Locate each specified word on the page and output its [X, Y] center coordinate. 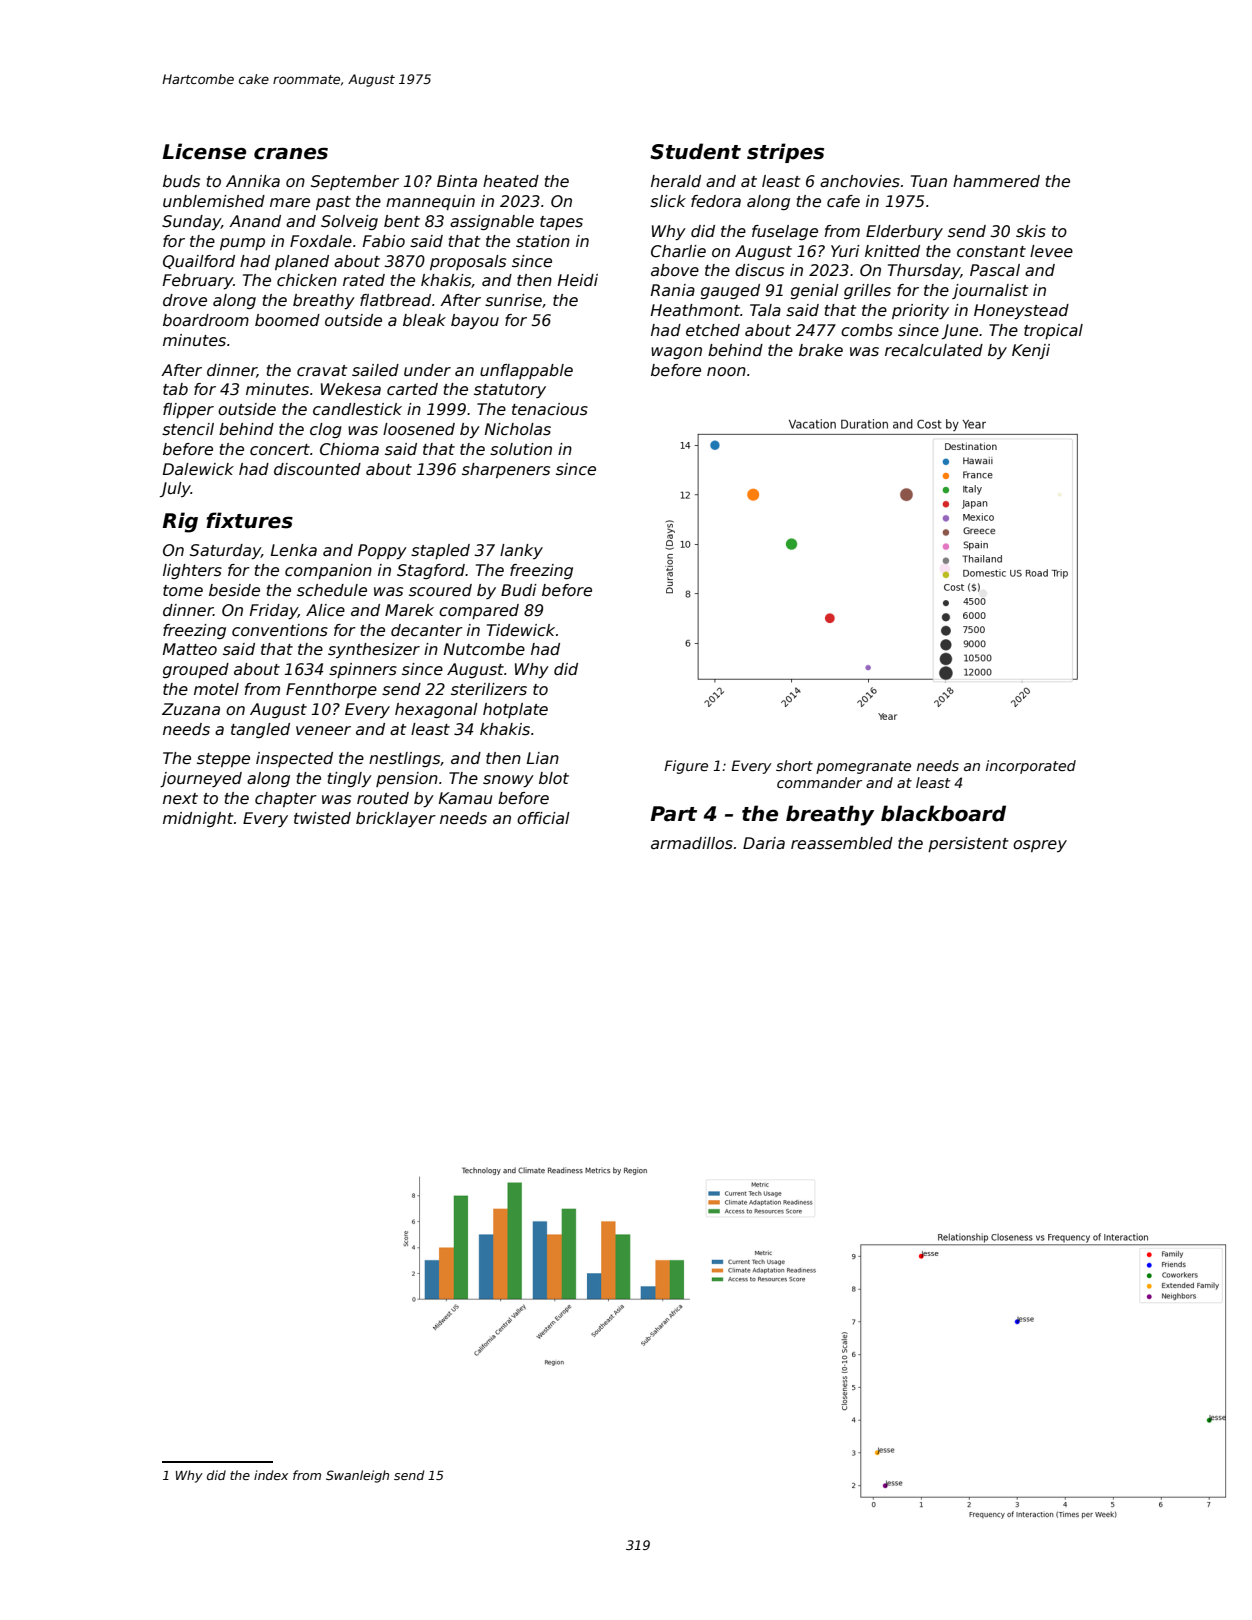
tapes [561, 223]
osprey [1040, 846]
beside [234, 590]
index [271, 1475]
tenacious [550, 409]
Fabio [384, 241]
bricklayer [396, 819]
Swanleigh [357, 1476]
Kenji [1031, 351]
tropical [1053, 331]
